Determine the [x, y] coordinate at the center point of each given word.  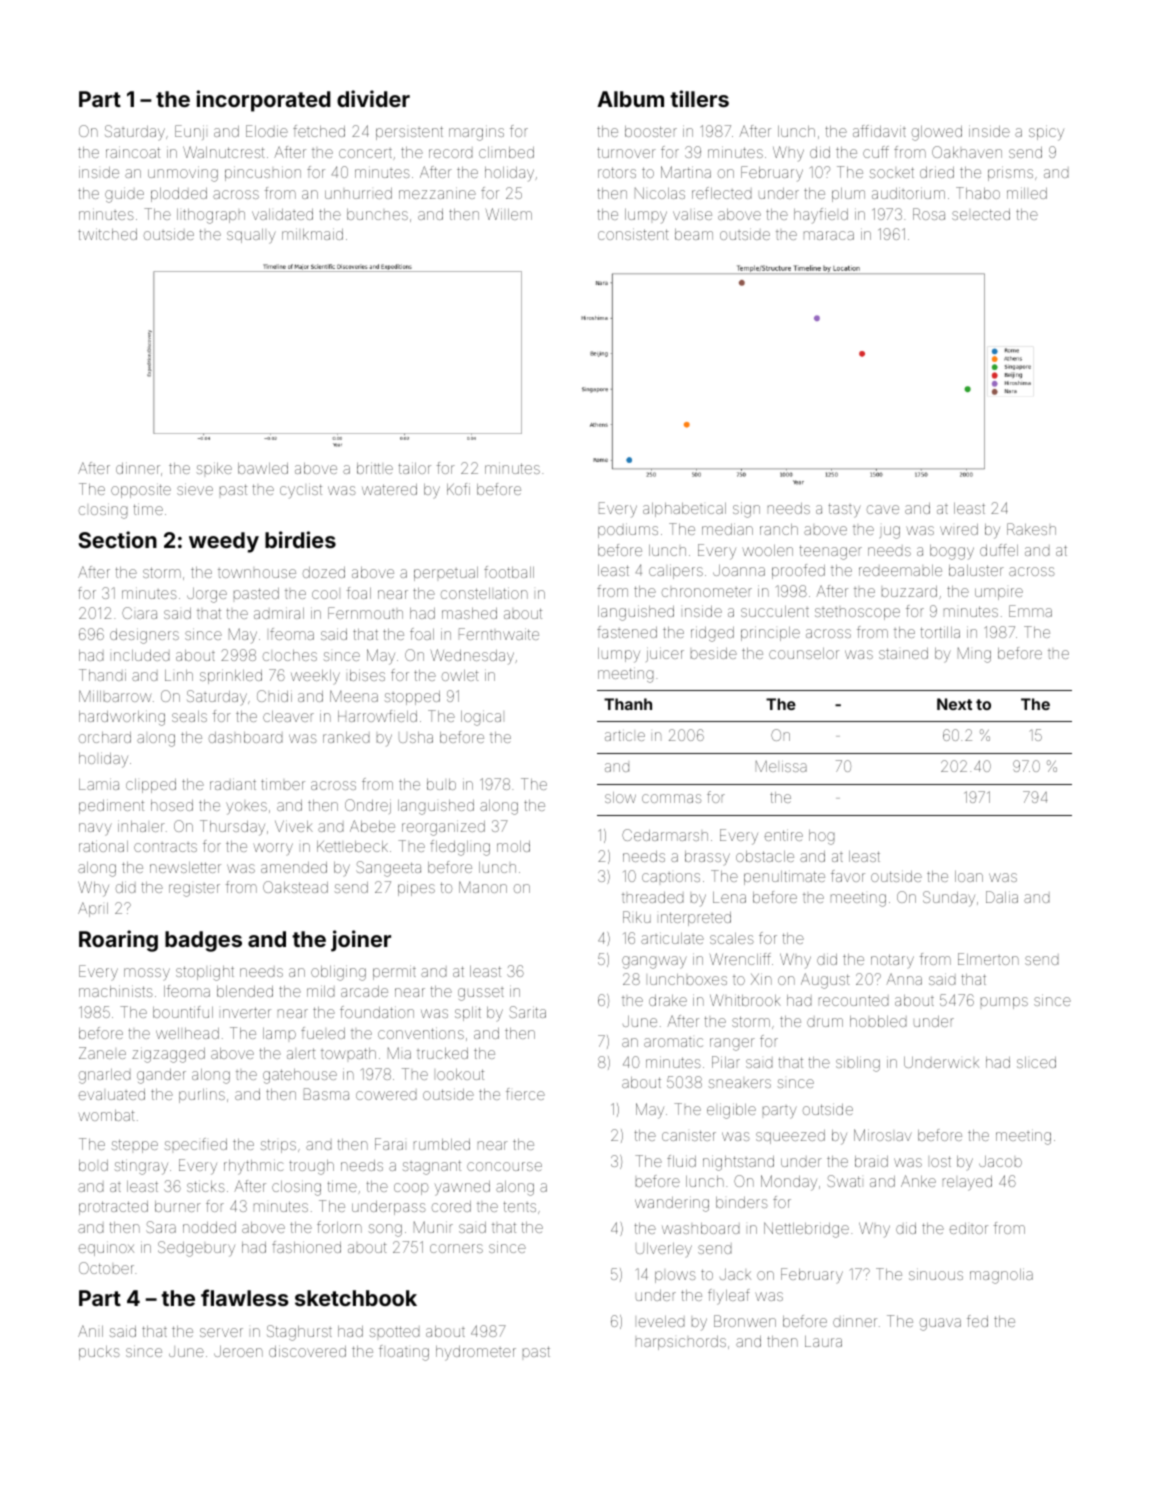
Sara [161, 1227]
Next [954, 704]
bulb [441, 784]
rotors [617, 172]
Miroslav [883, 1135]
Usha [416, 737]
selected [981, 214]
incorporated [264, 101]
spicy [1046, 134]
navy [95, 829]
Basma [326, 1094]
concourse [504, 1166]
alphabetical [684, 510]
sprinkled [231, 677]
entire [784, 835]
